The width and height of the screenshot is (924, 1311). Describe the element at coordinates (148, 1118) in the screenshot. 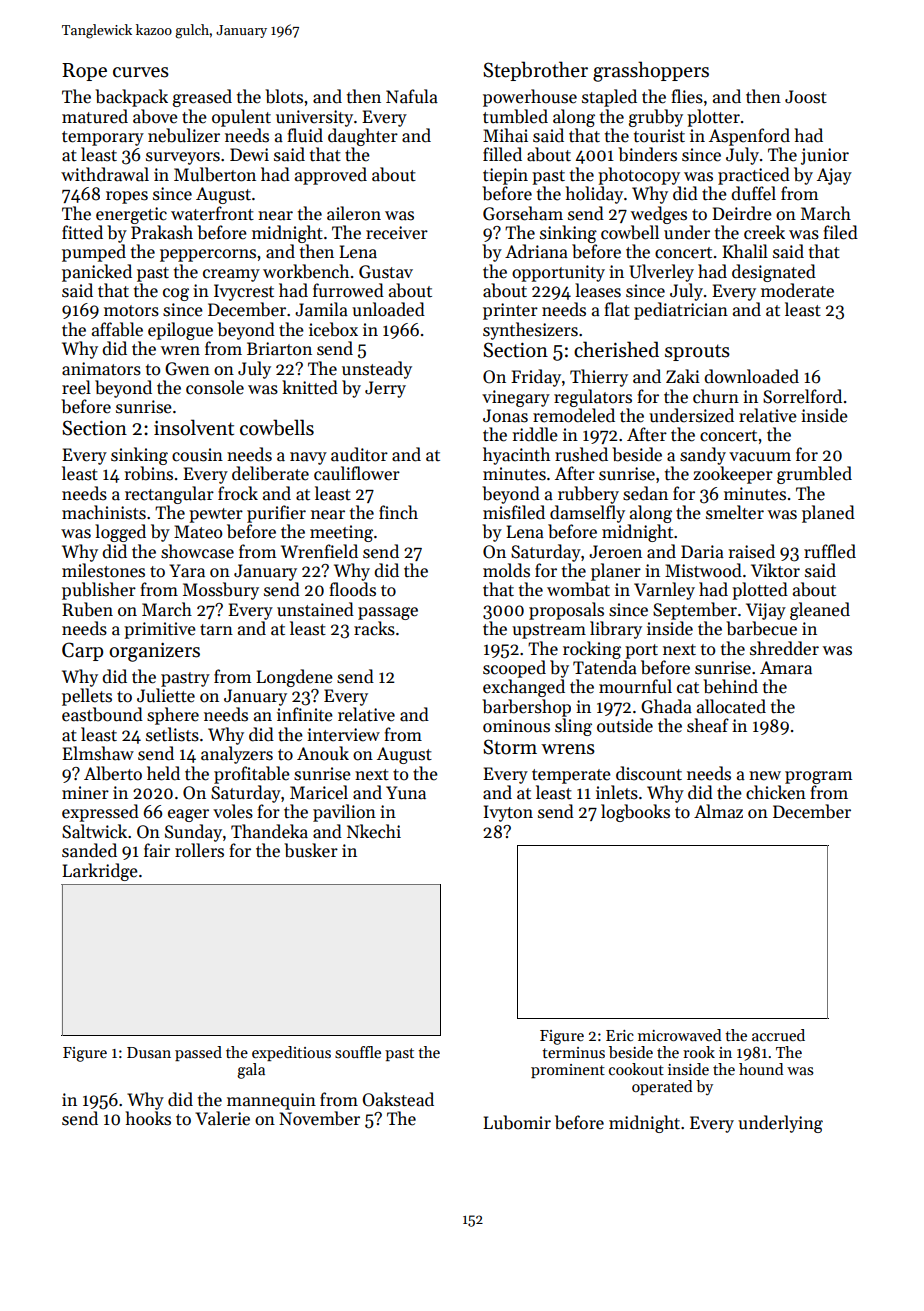

I see `hooks` at that location.
